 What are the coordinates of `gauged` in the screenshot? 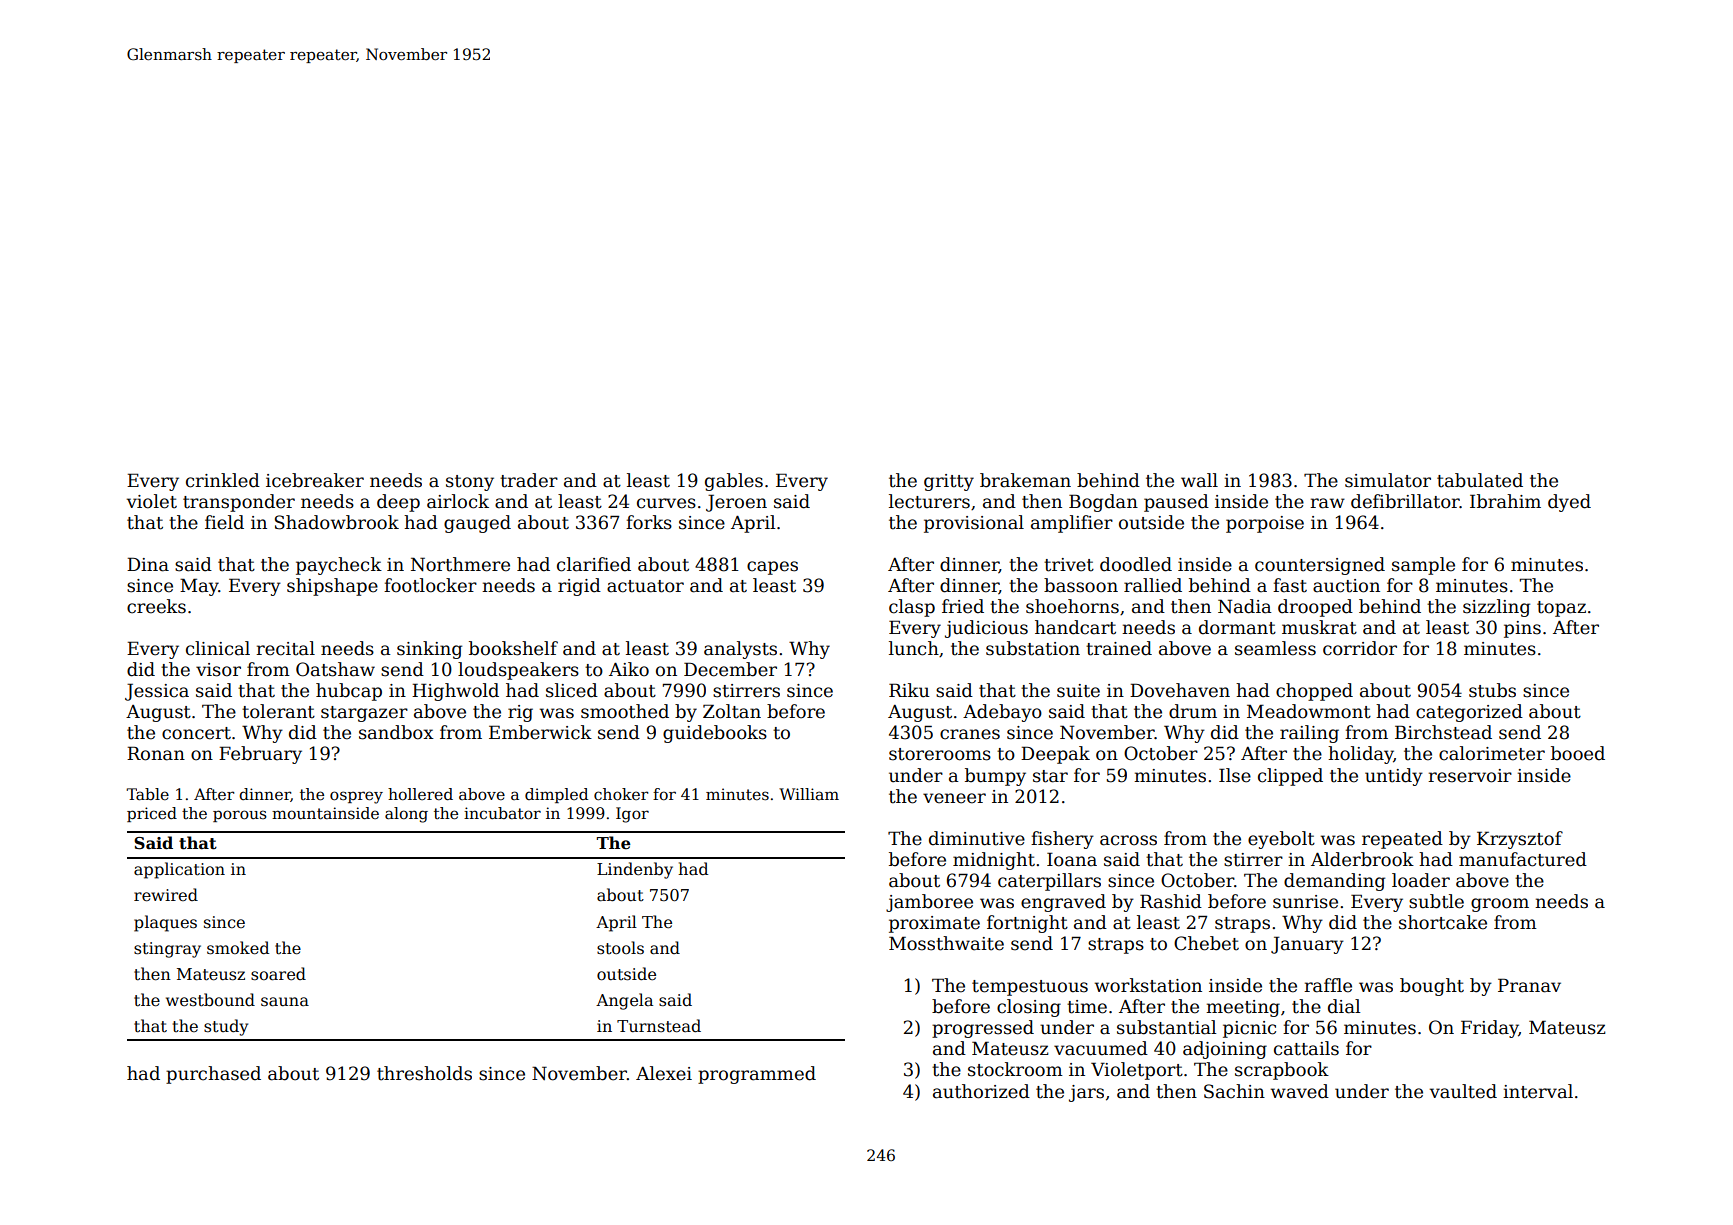 It's located at (477, 524).
